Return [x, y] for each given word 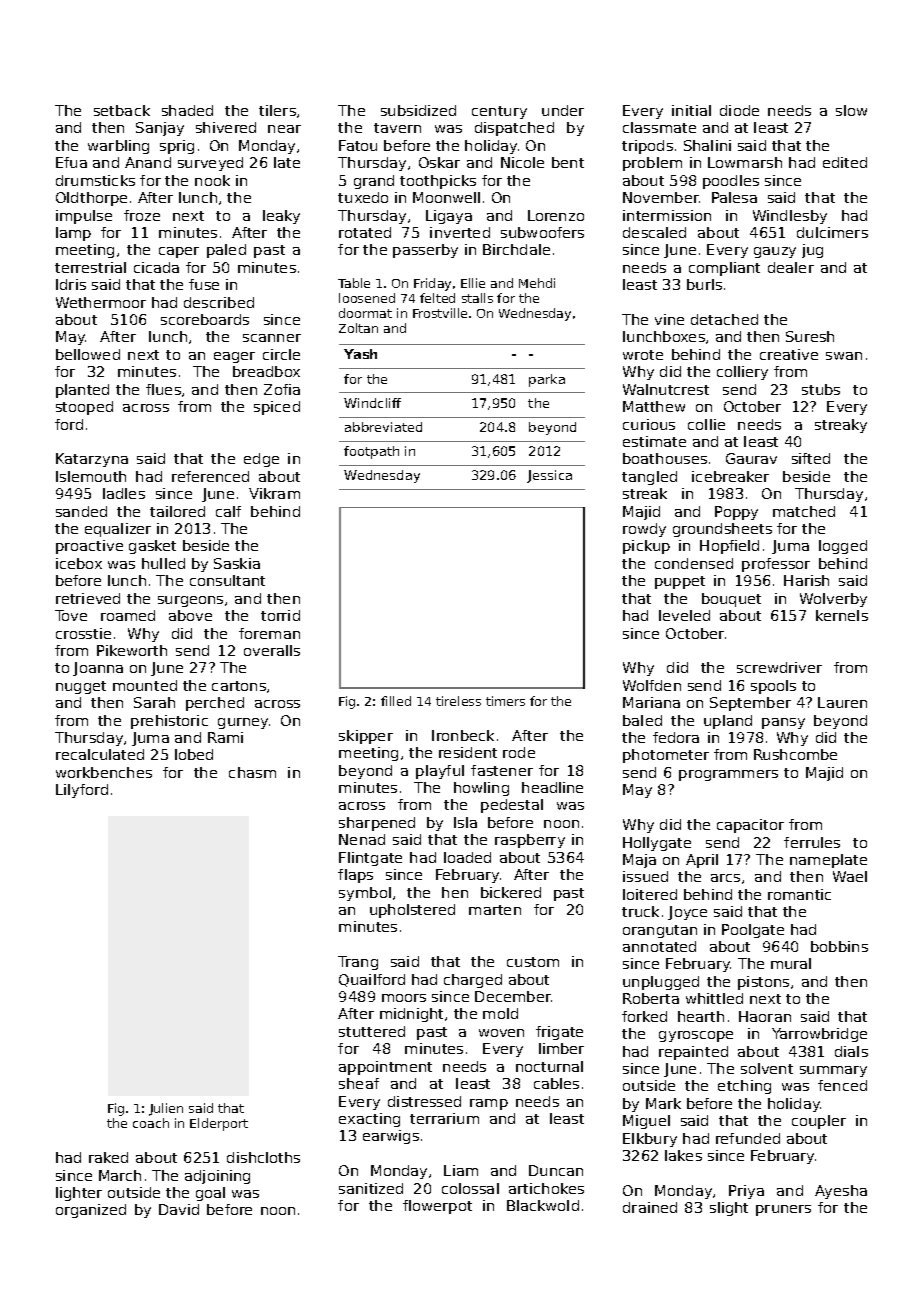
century [499, 112]
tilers [277, 110]
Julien [166, 1109]
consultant [227, 580]
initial [691, 110]
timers [505, 701]
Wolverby [833, 600]
